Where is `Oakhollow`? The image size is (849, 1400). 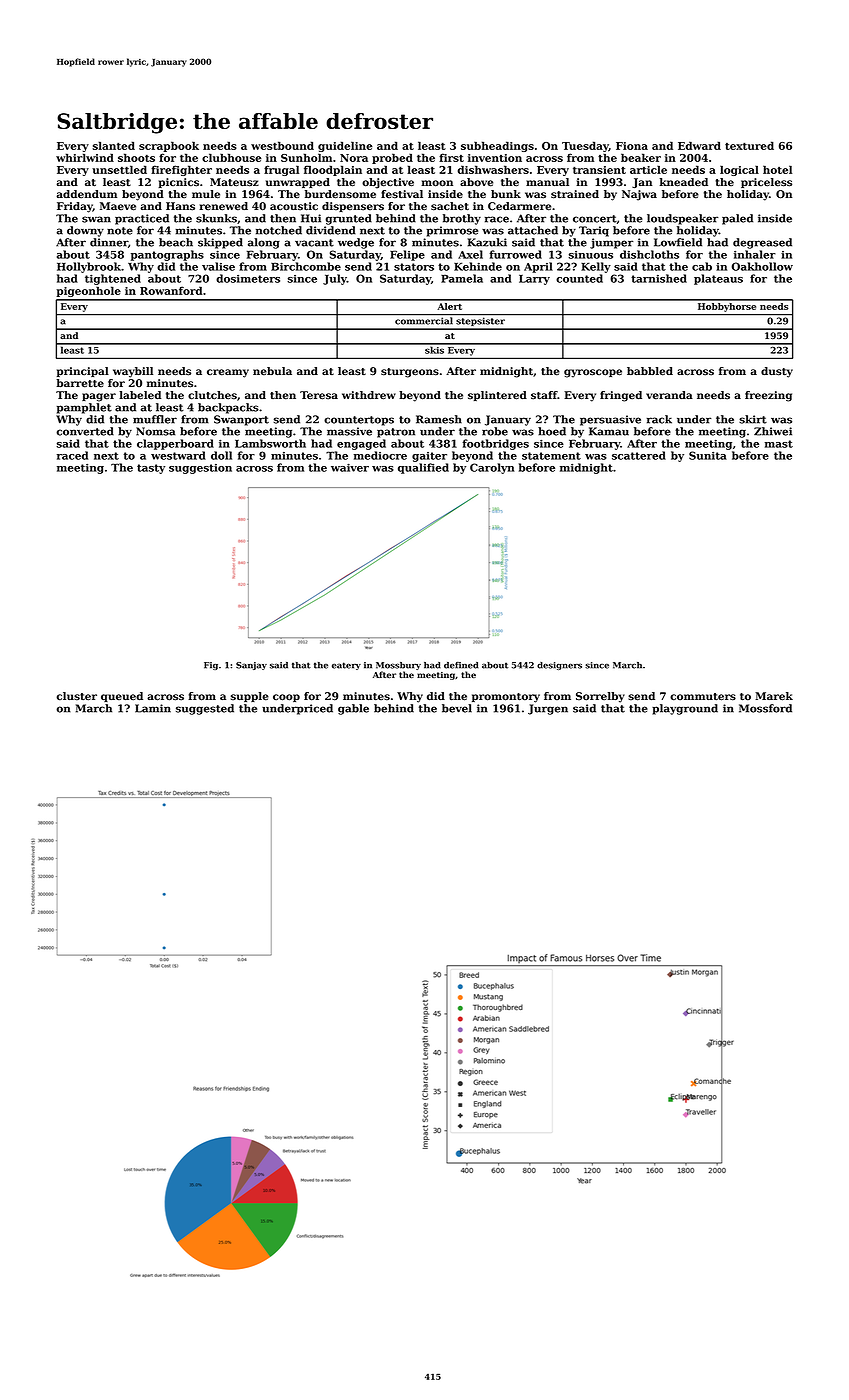 Oakhollow is located at coordinates (762, 266).
